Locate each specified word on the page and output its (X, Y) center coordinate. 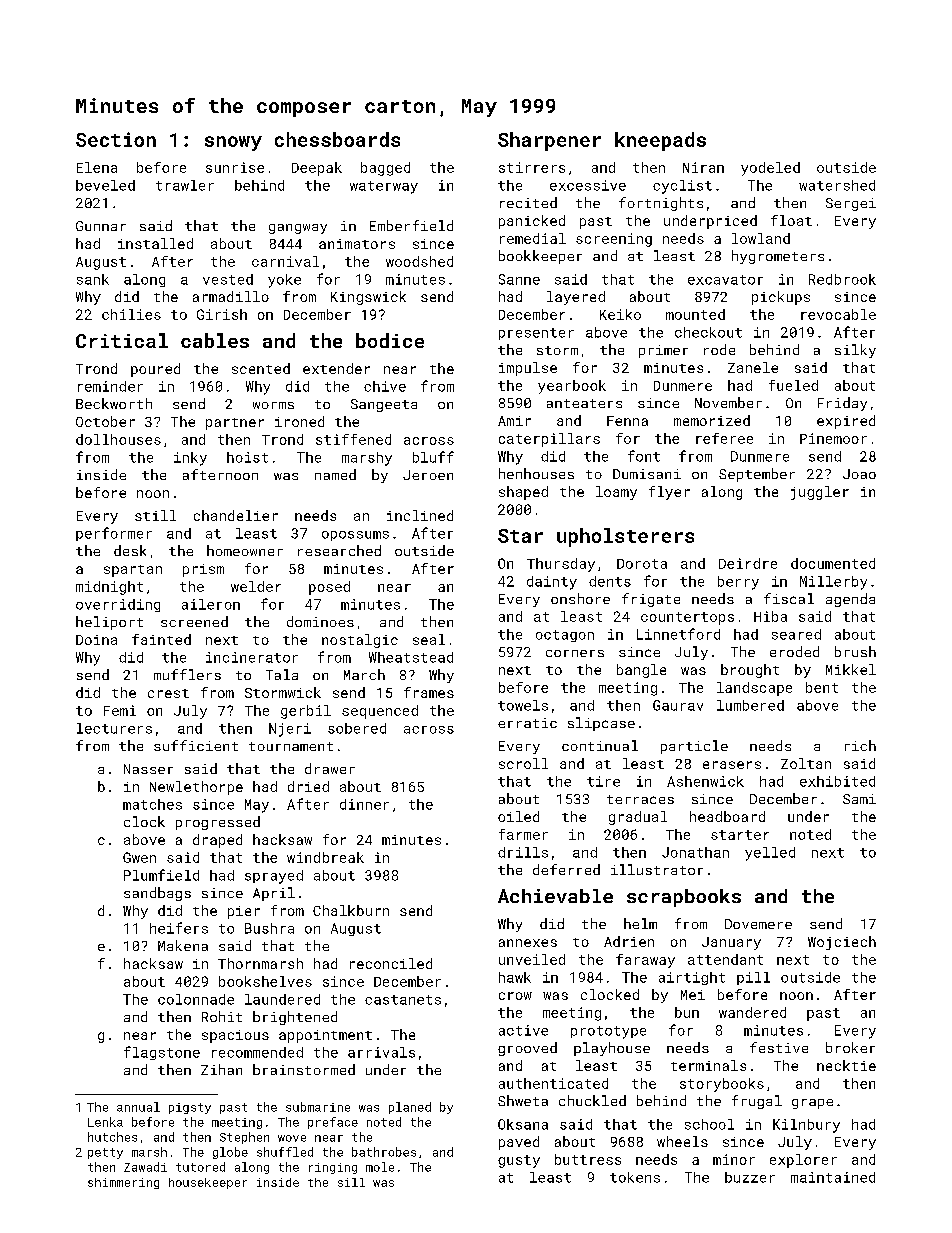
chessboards (337, 139)
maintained (833, 1177)
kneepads (660, 141)
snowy (233, 143)
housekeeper (208, 1183)
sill (351, 1182)
